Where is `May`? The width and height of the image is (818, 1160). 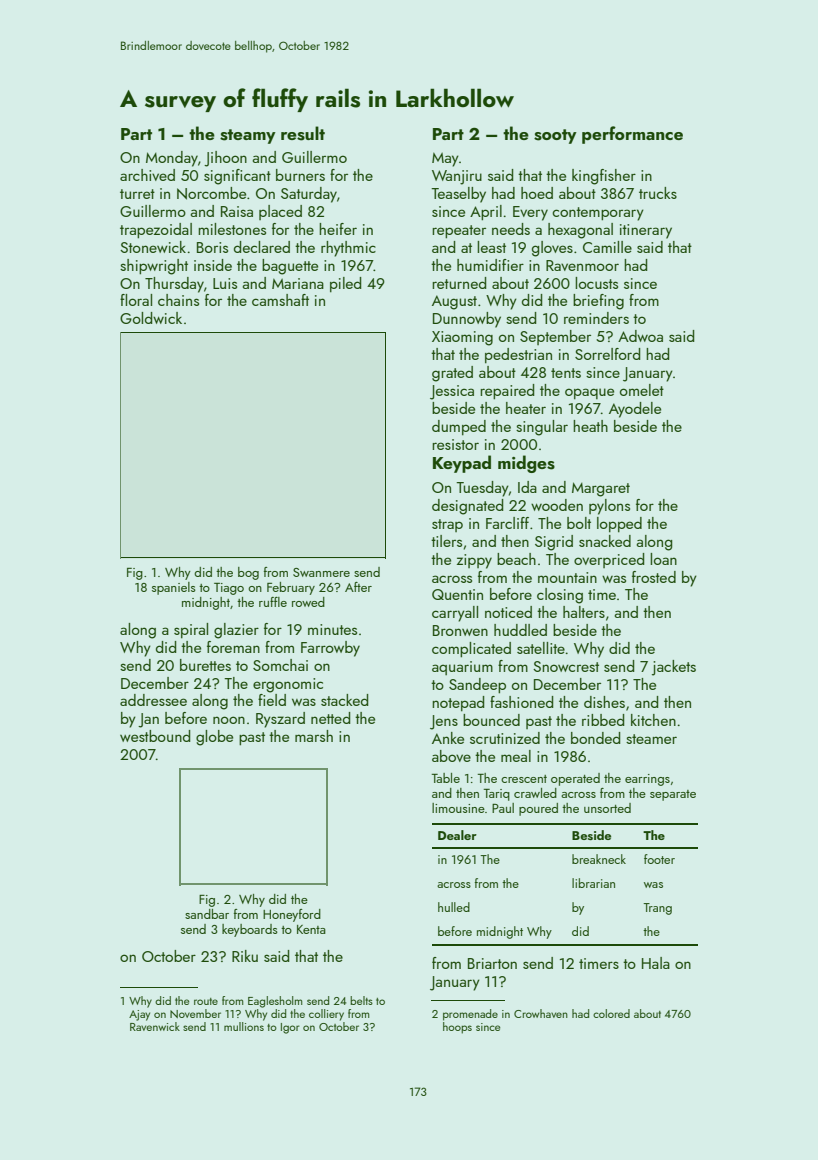
May is located at coordinates (445, 159).
